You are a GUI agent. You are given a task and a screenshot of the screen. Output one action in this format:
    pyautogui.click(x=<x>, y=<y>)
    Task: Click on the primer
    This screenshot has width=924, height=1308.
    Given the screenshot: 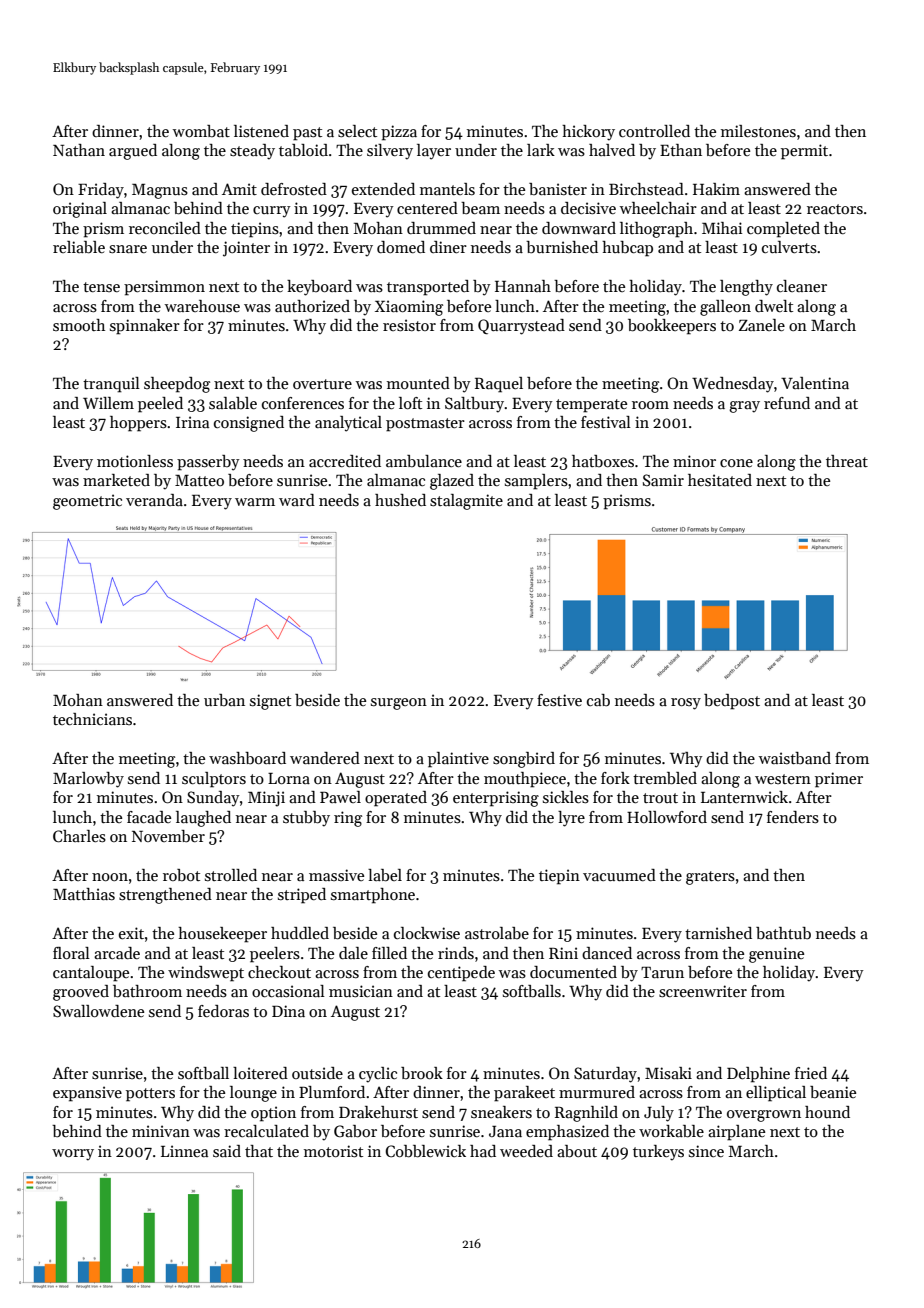 What is the action you would take?
    pyautogui.click(x=839, y=780)
